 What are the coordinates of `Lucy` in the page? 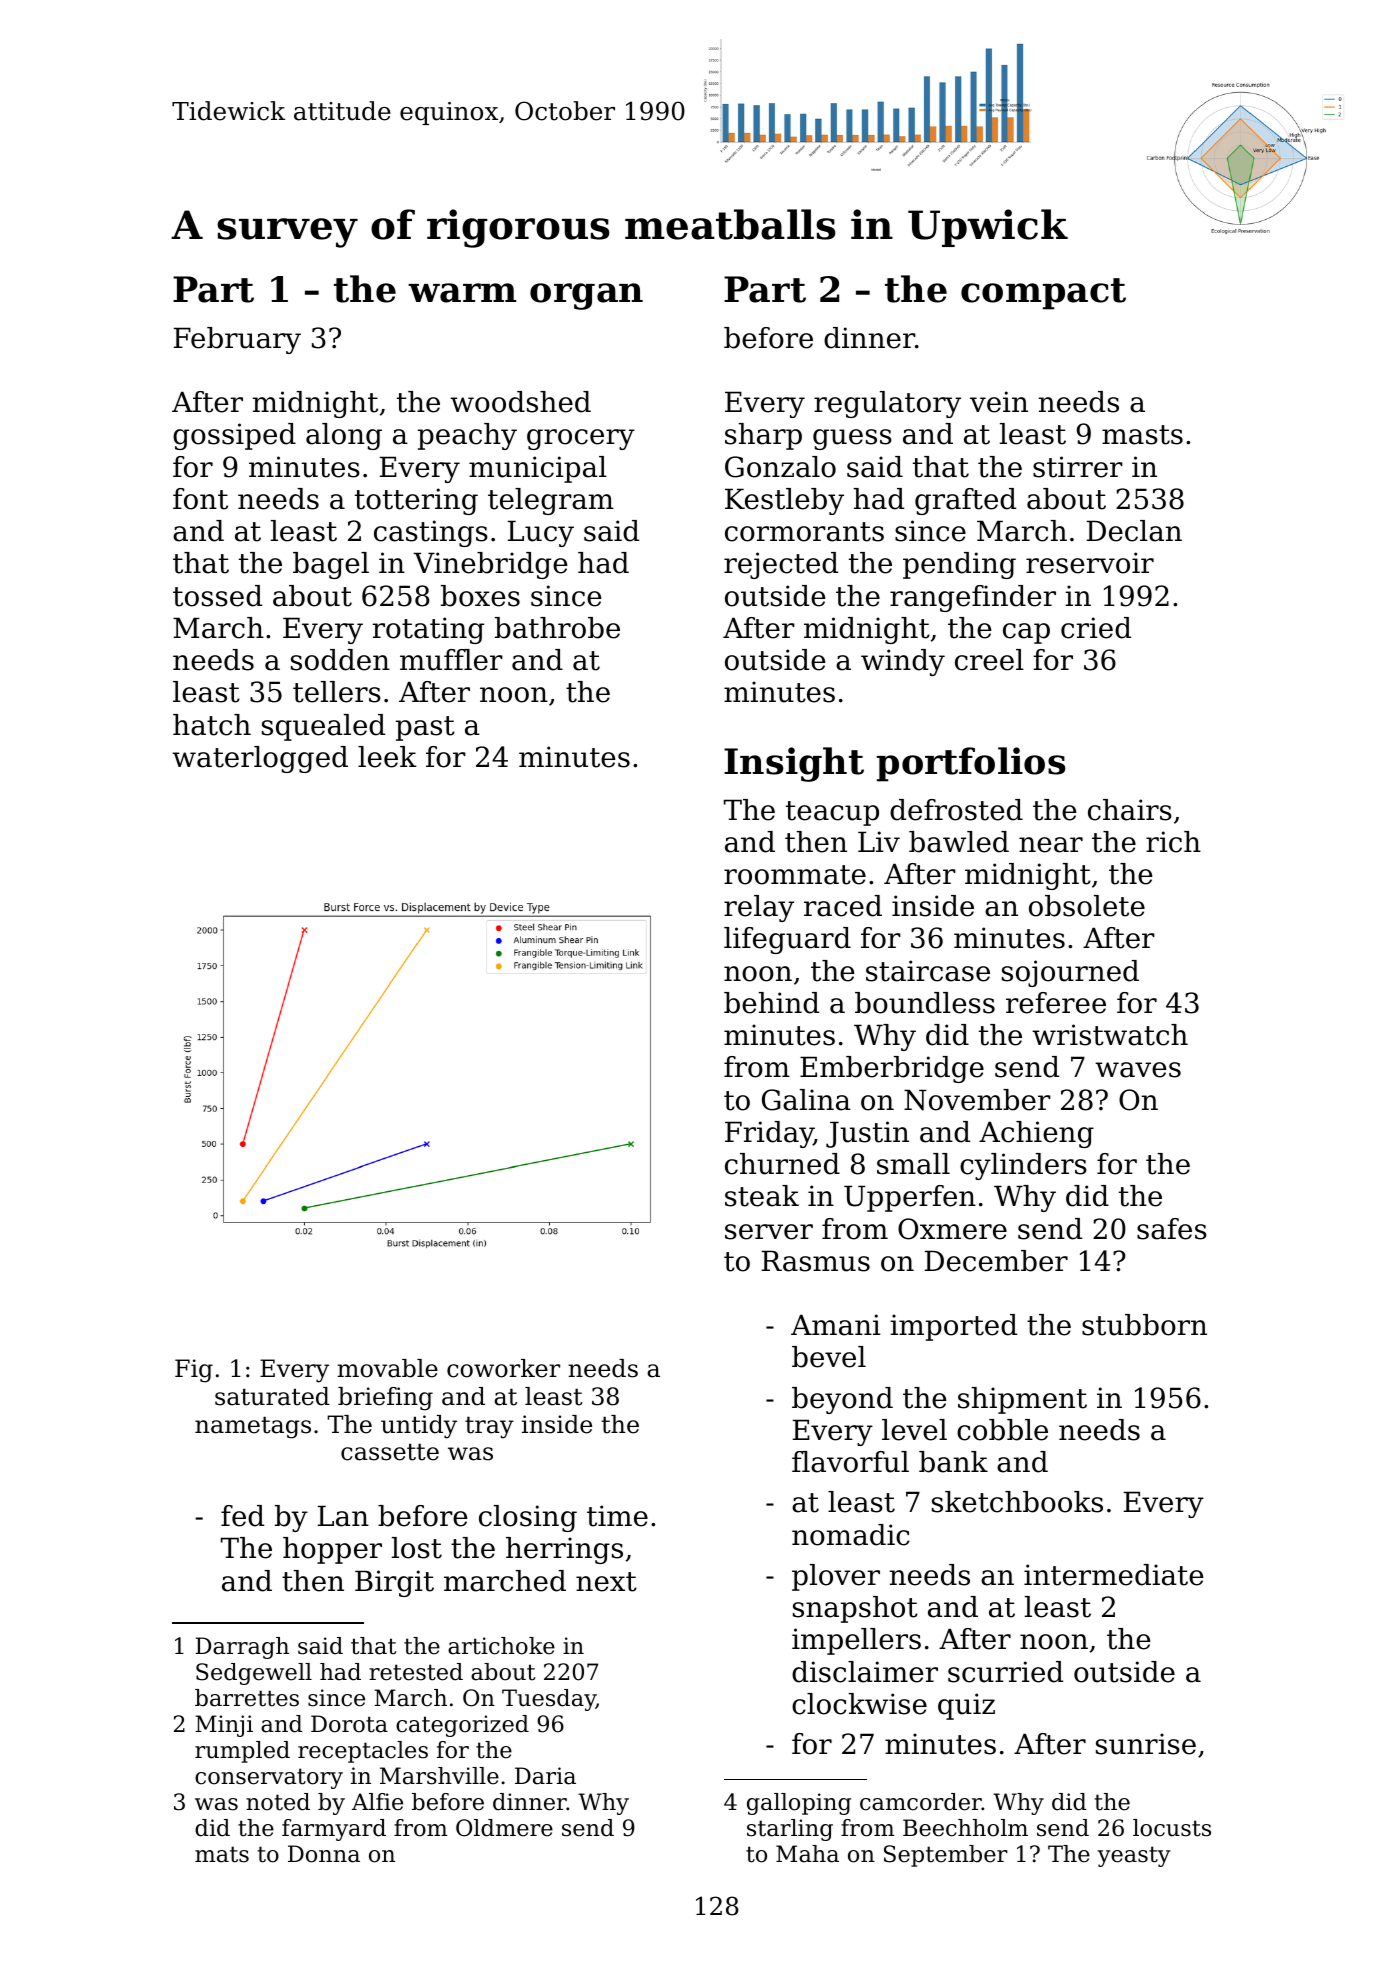 It's located at (541, 533).
